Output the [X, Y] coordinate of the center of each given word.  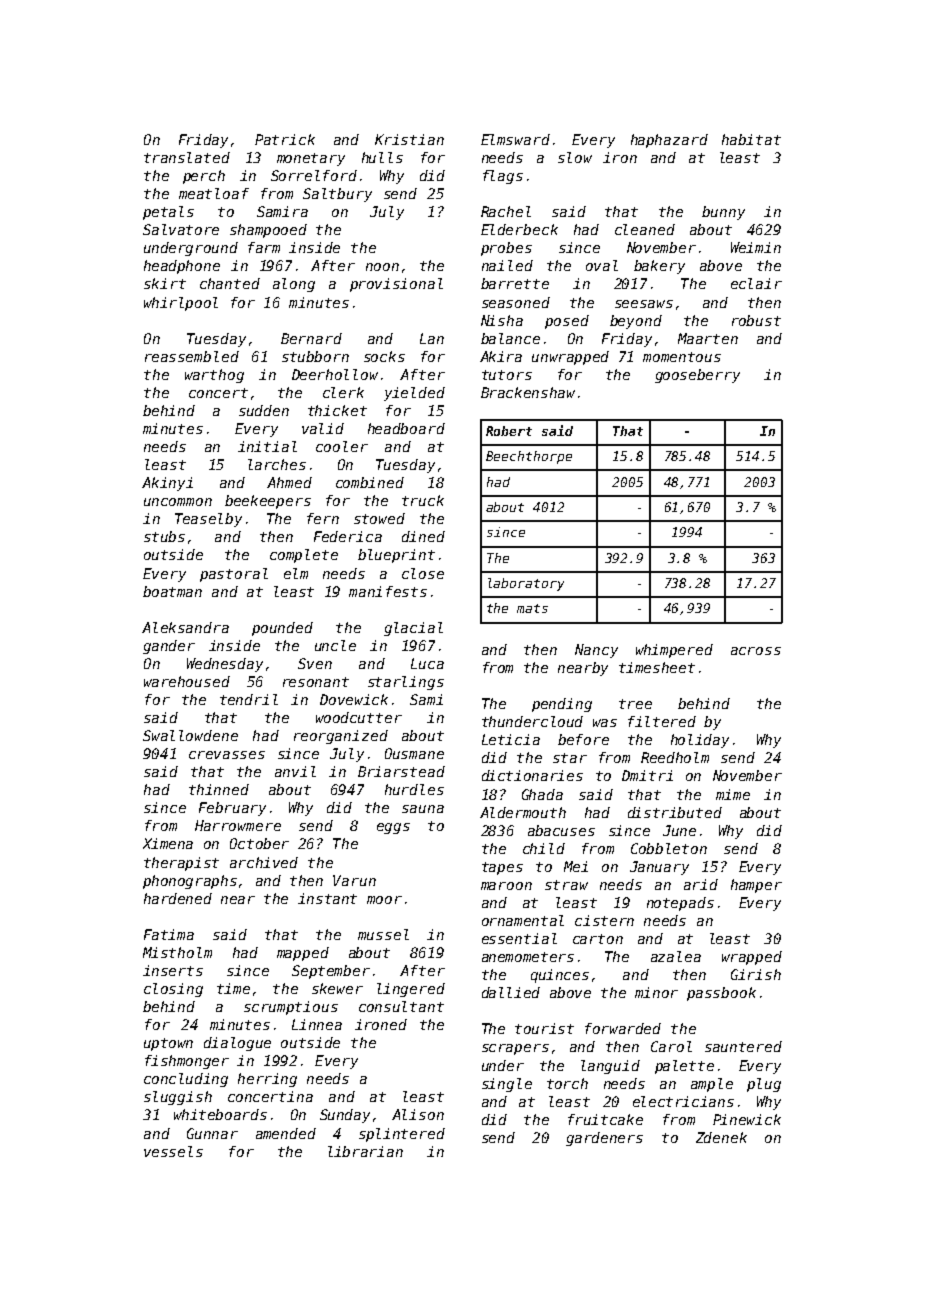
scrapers [515, 1049]
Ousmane [414, 753]
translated [187, 157]
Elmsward [515, 139]
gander [169, 647]
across [756, 651]
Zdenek [721, 1137]
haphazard [669, 141]
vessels [173, 1151]
